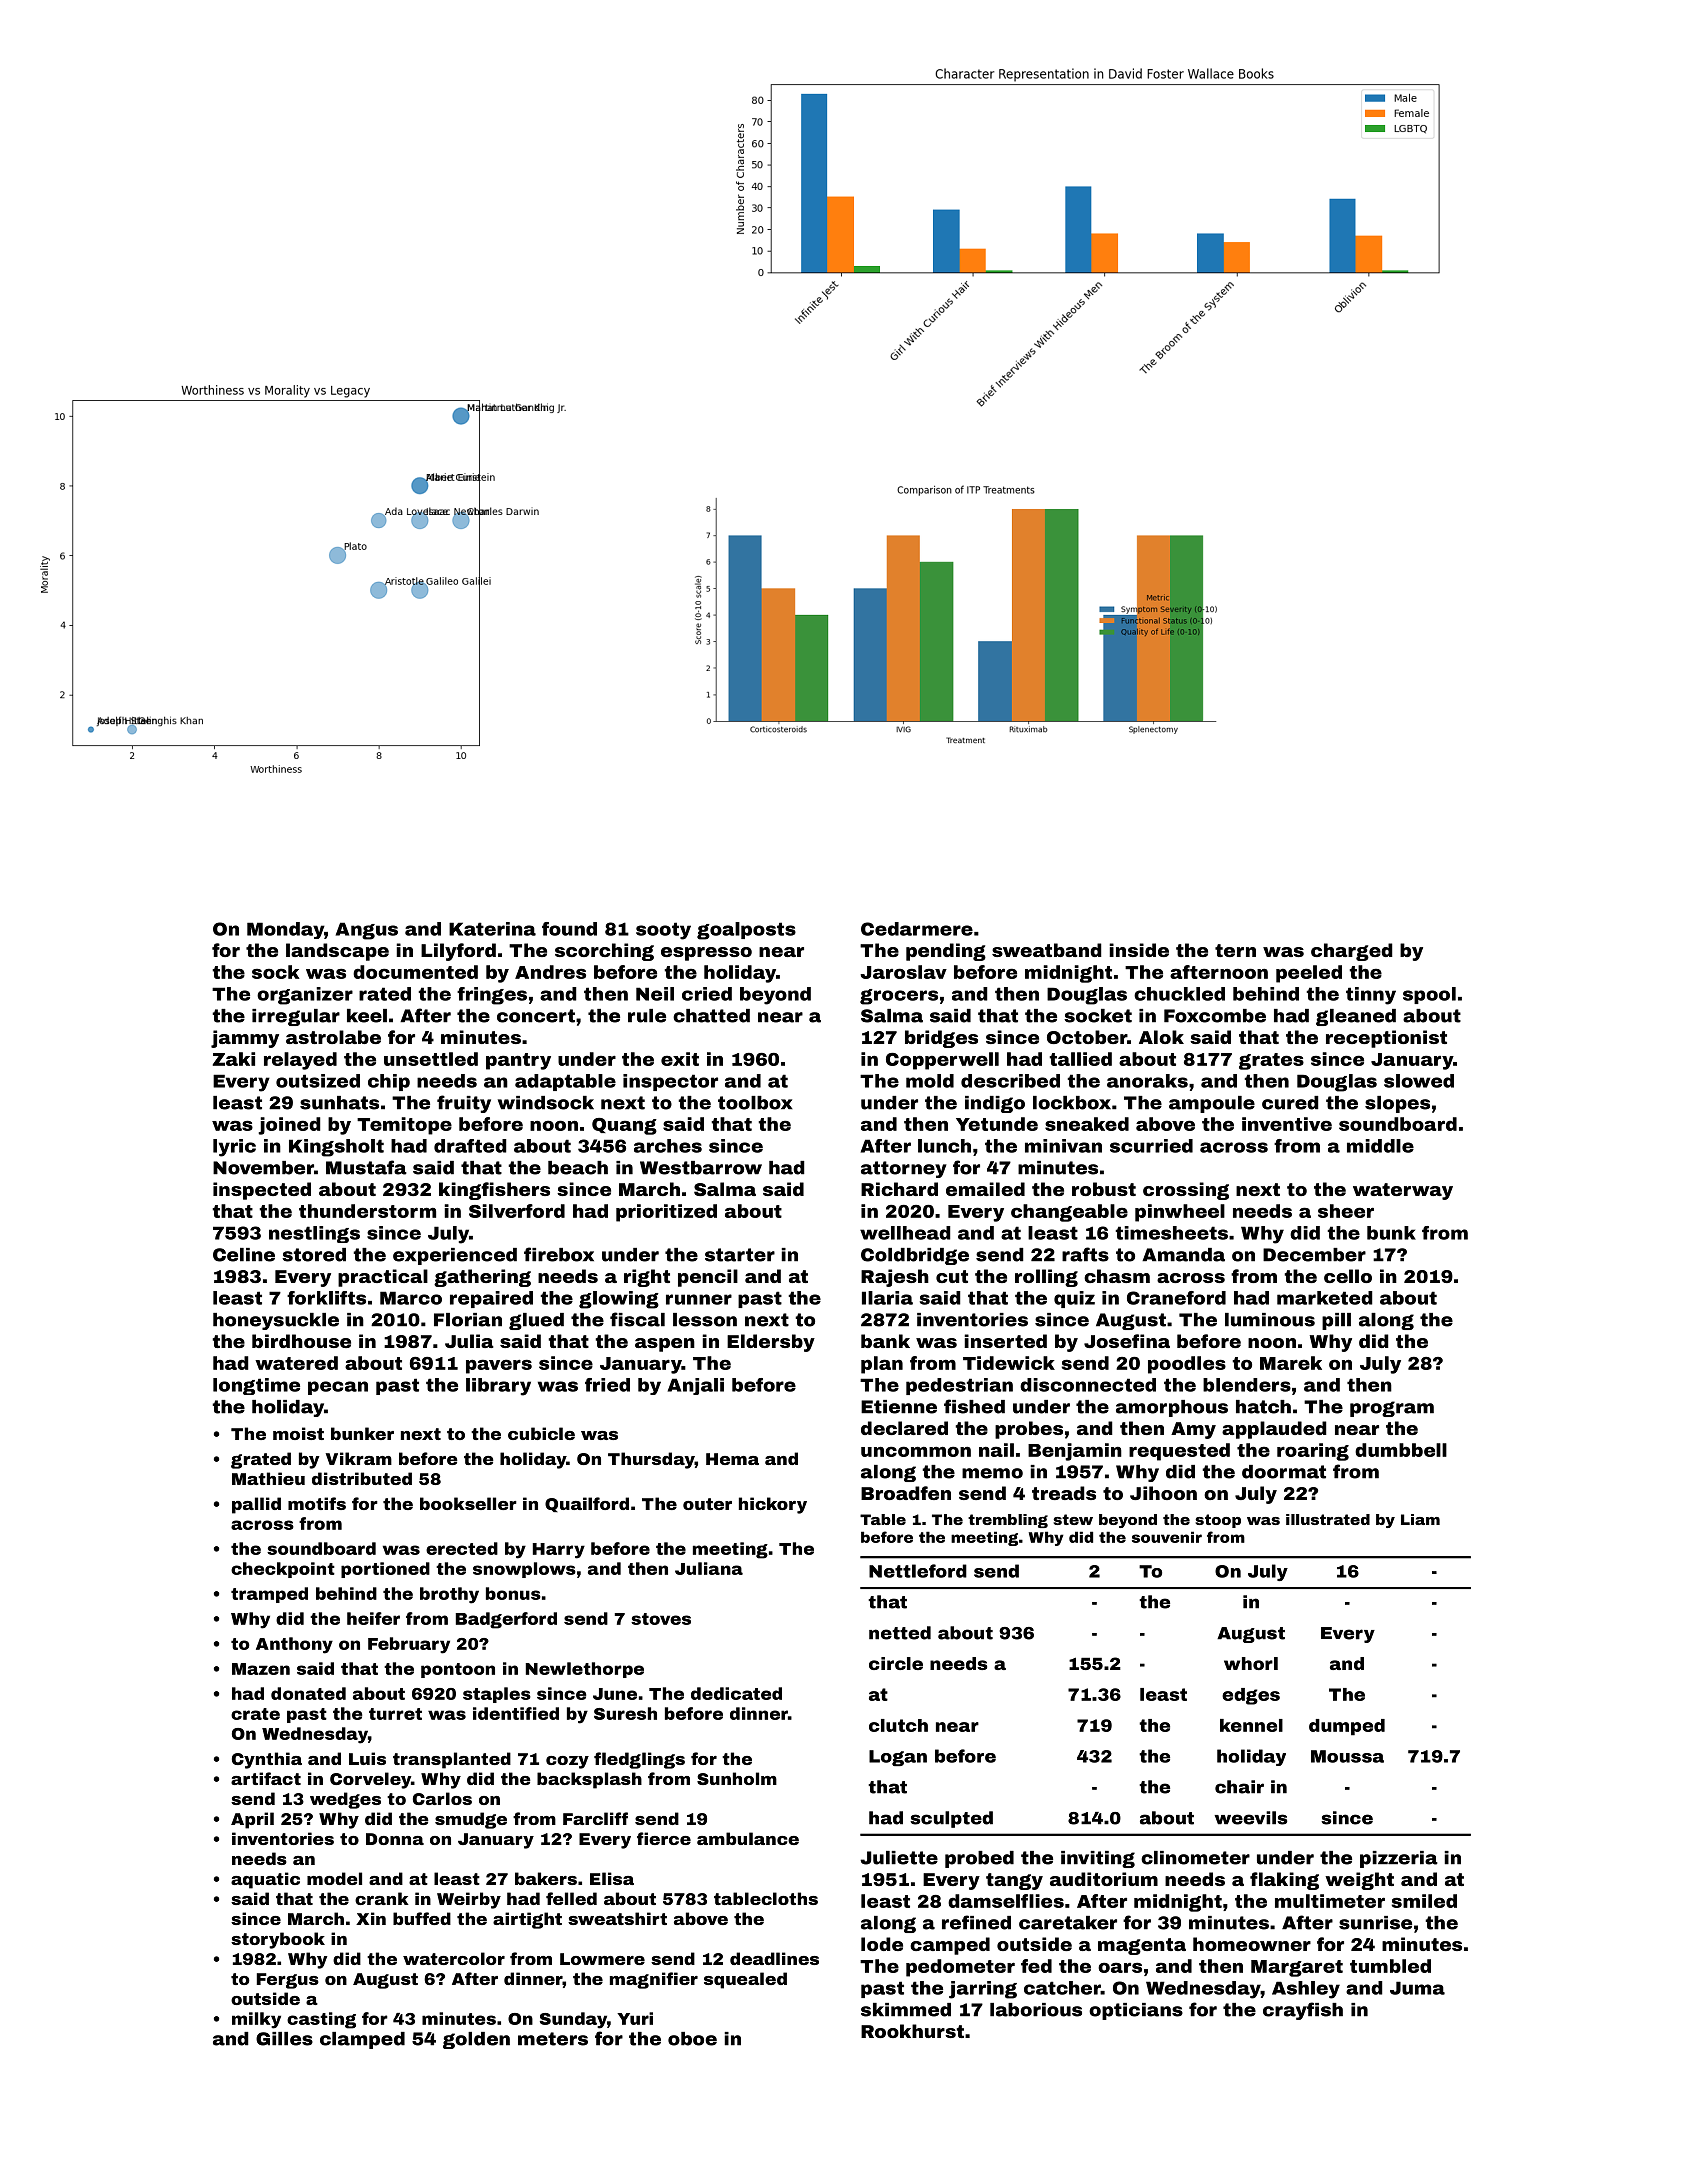 The width and height of the document is (1683, 2178). I want to click on nestlings, so click(314, 1234).
